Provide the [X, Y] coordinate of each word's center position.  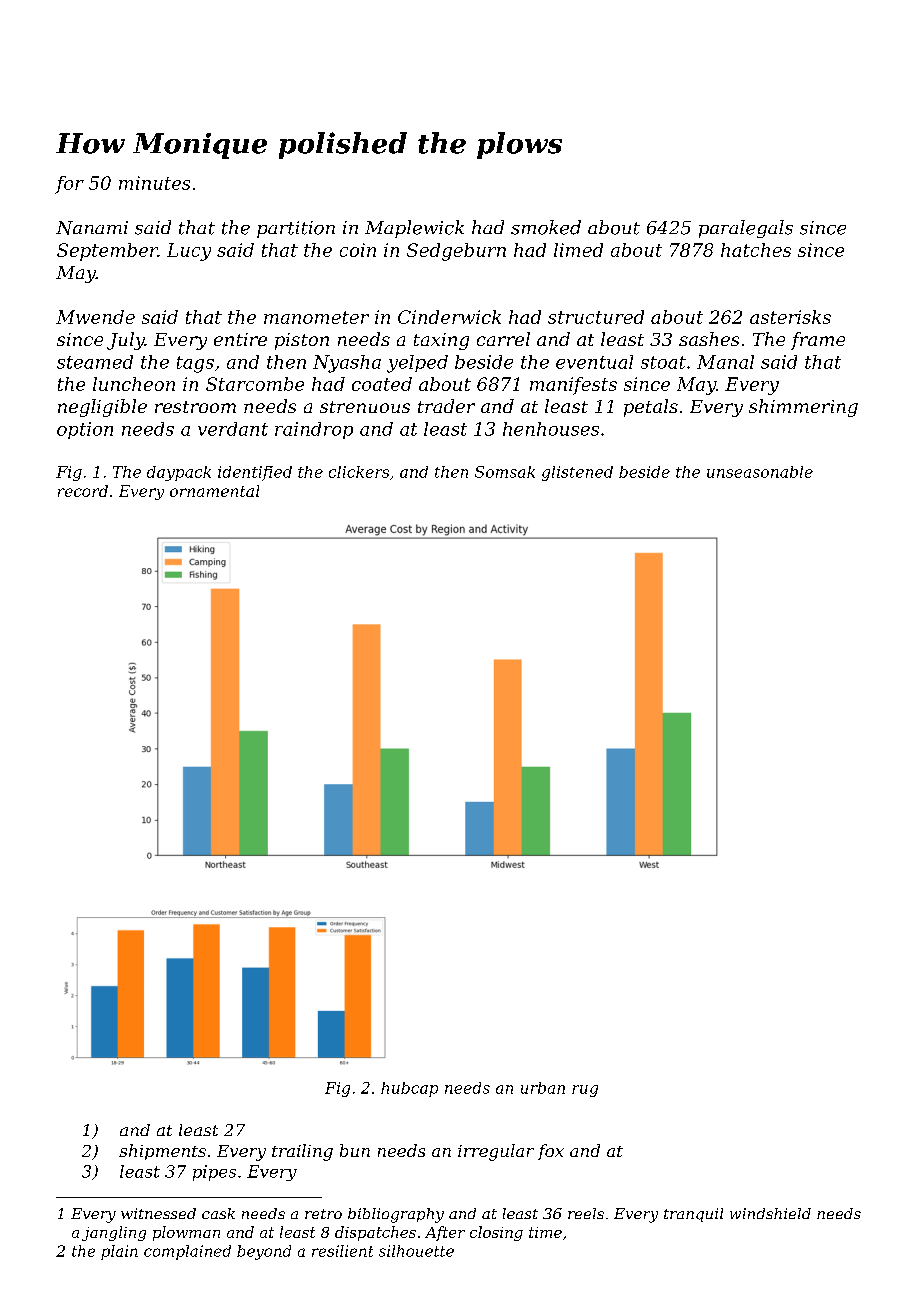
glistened [577, 473]
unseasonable [760, 472]
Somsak [505, 472]
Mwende [95, 317]
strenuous [365, 407]
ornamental [214, 491]
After [445, 1233]
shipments [162, 1152]
